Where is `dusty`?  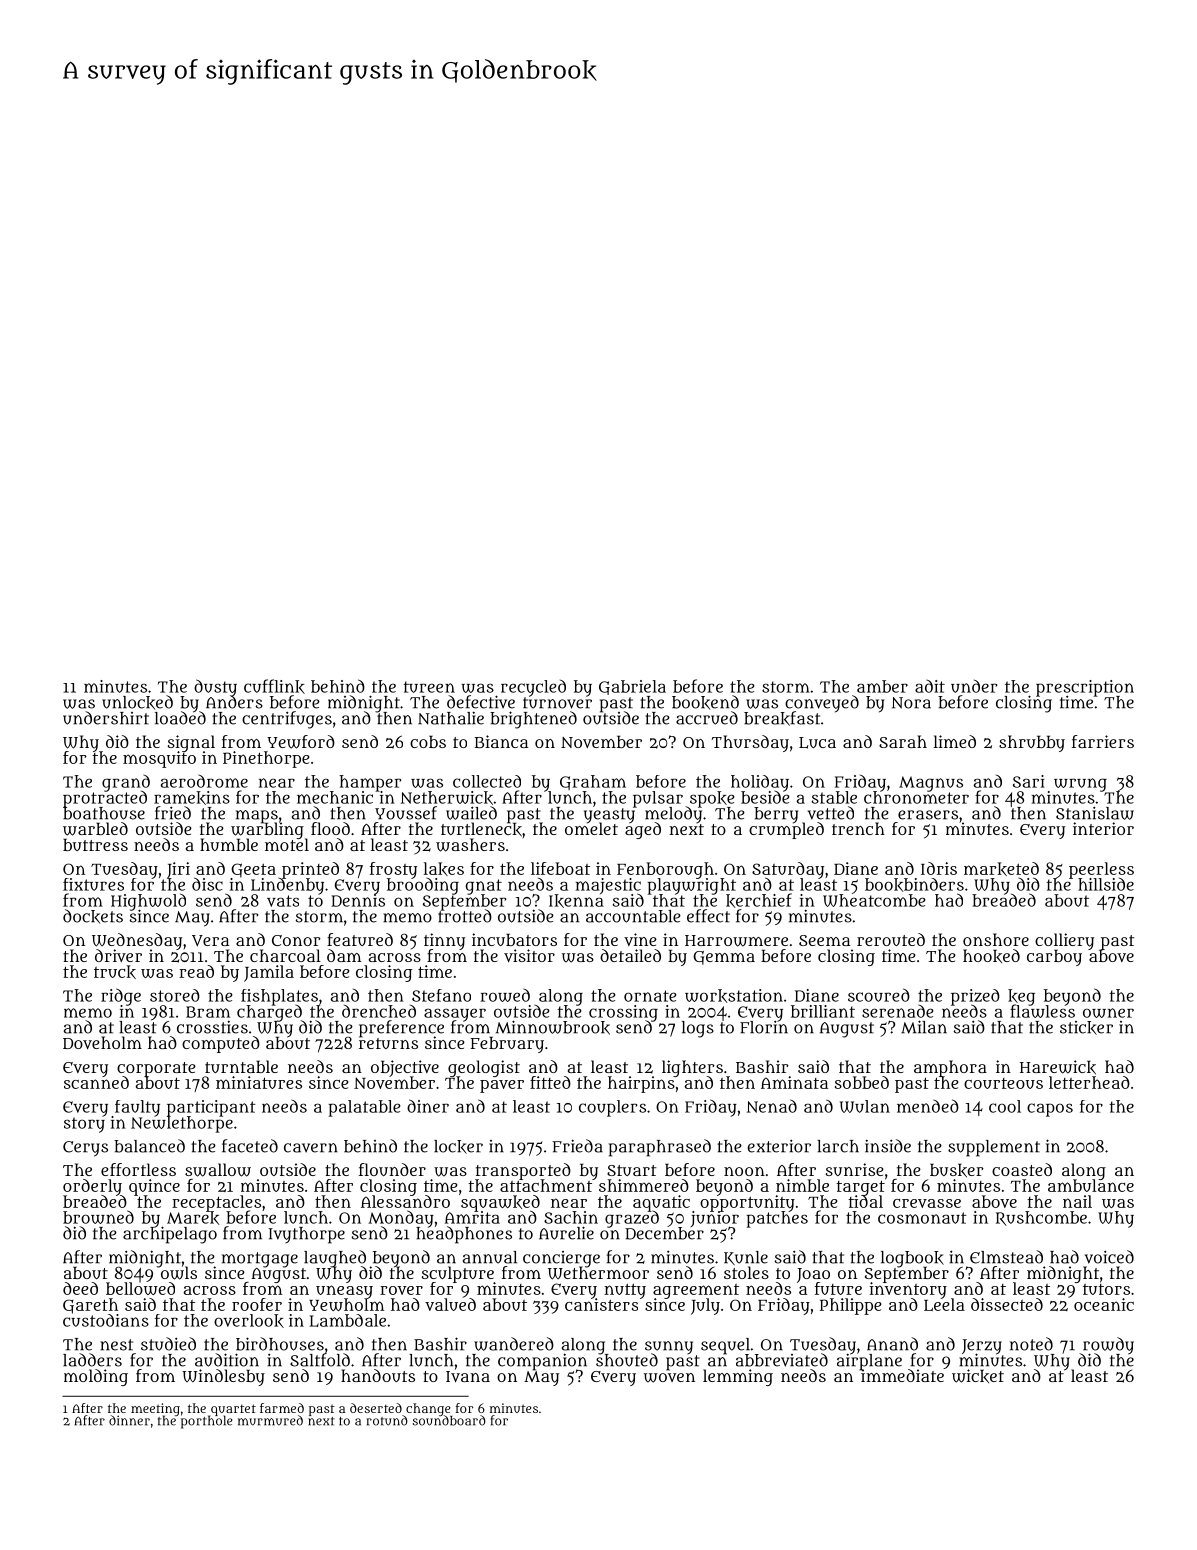 dusty is located at coordinates (215, 687).
